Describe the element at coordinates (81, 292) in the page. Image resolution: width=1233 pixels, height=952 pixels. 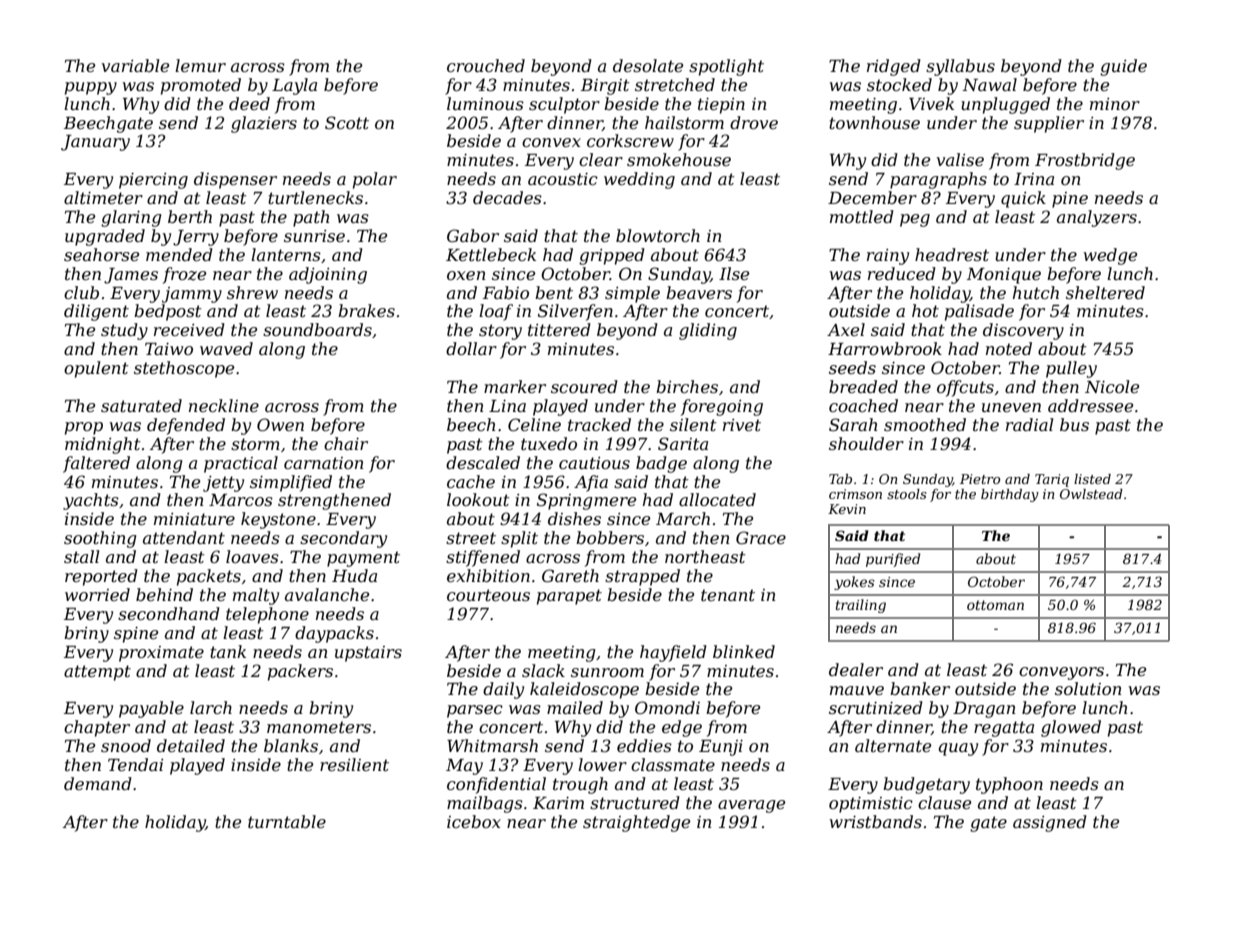
I see `club` at that location.
